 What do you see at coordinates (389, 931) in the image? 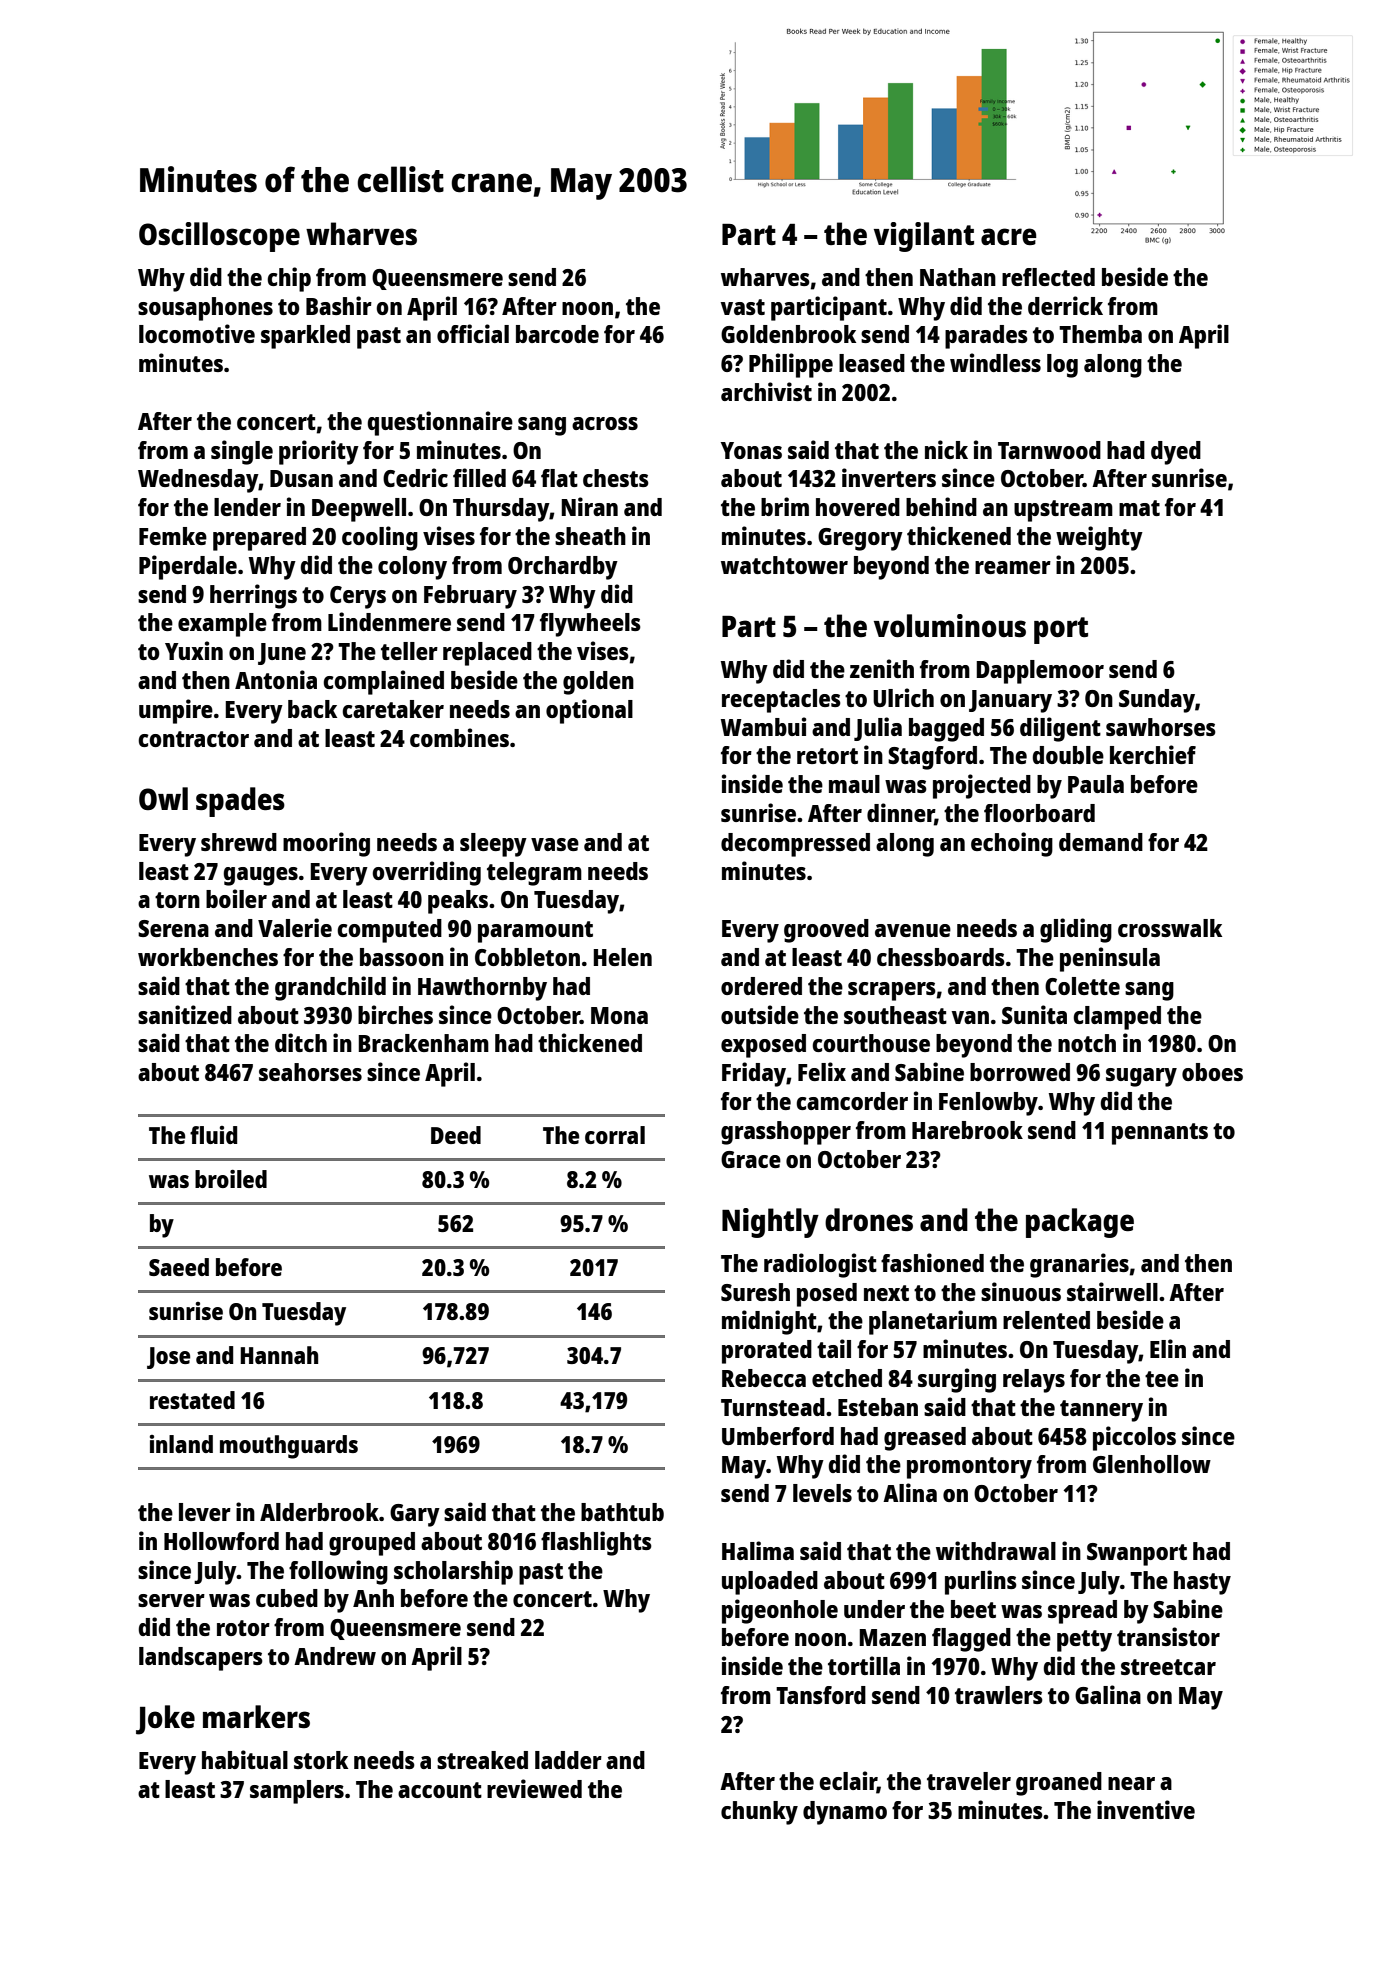
I see `computed` at bounding box center [389, 931].
